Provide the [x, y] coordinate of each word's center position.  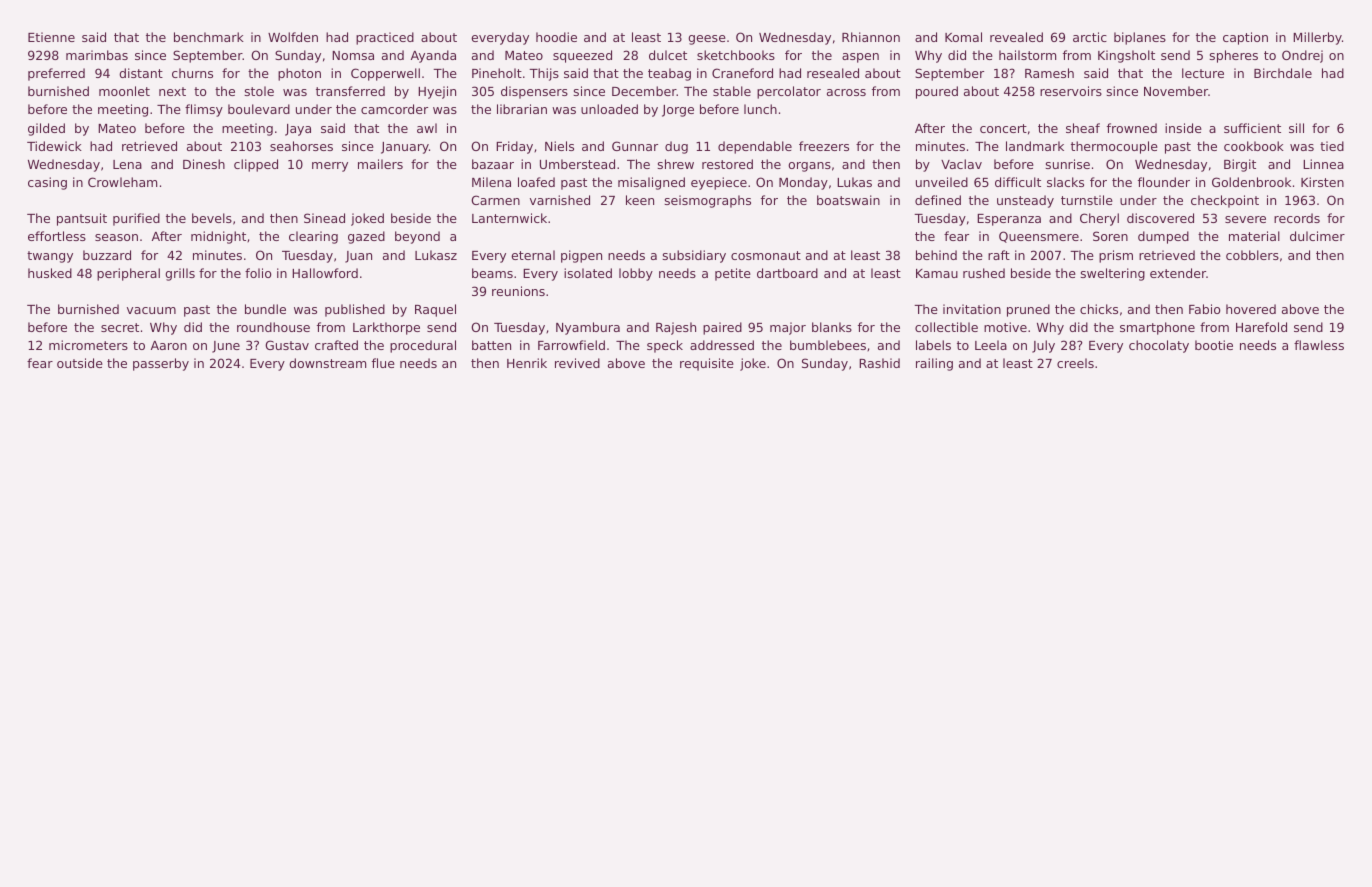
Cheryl [1099, 219]
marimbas [97, 55]
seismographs [707, 201]
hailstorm [1027, 55]
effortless [57, 236]
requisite [707, 364]
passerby [161, 364]
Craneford [742, 73]
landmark [1035, 146]
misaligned [651, 183]
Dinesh [204, 164]
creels [1075, 363]
